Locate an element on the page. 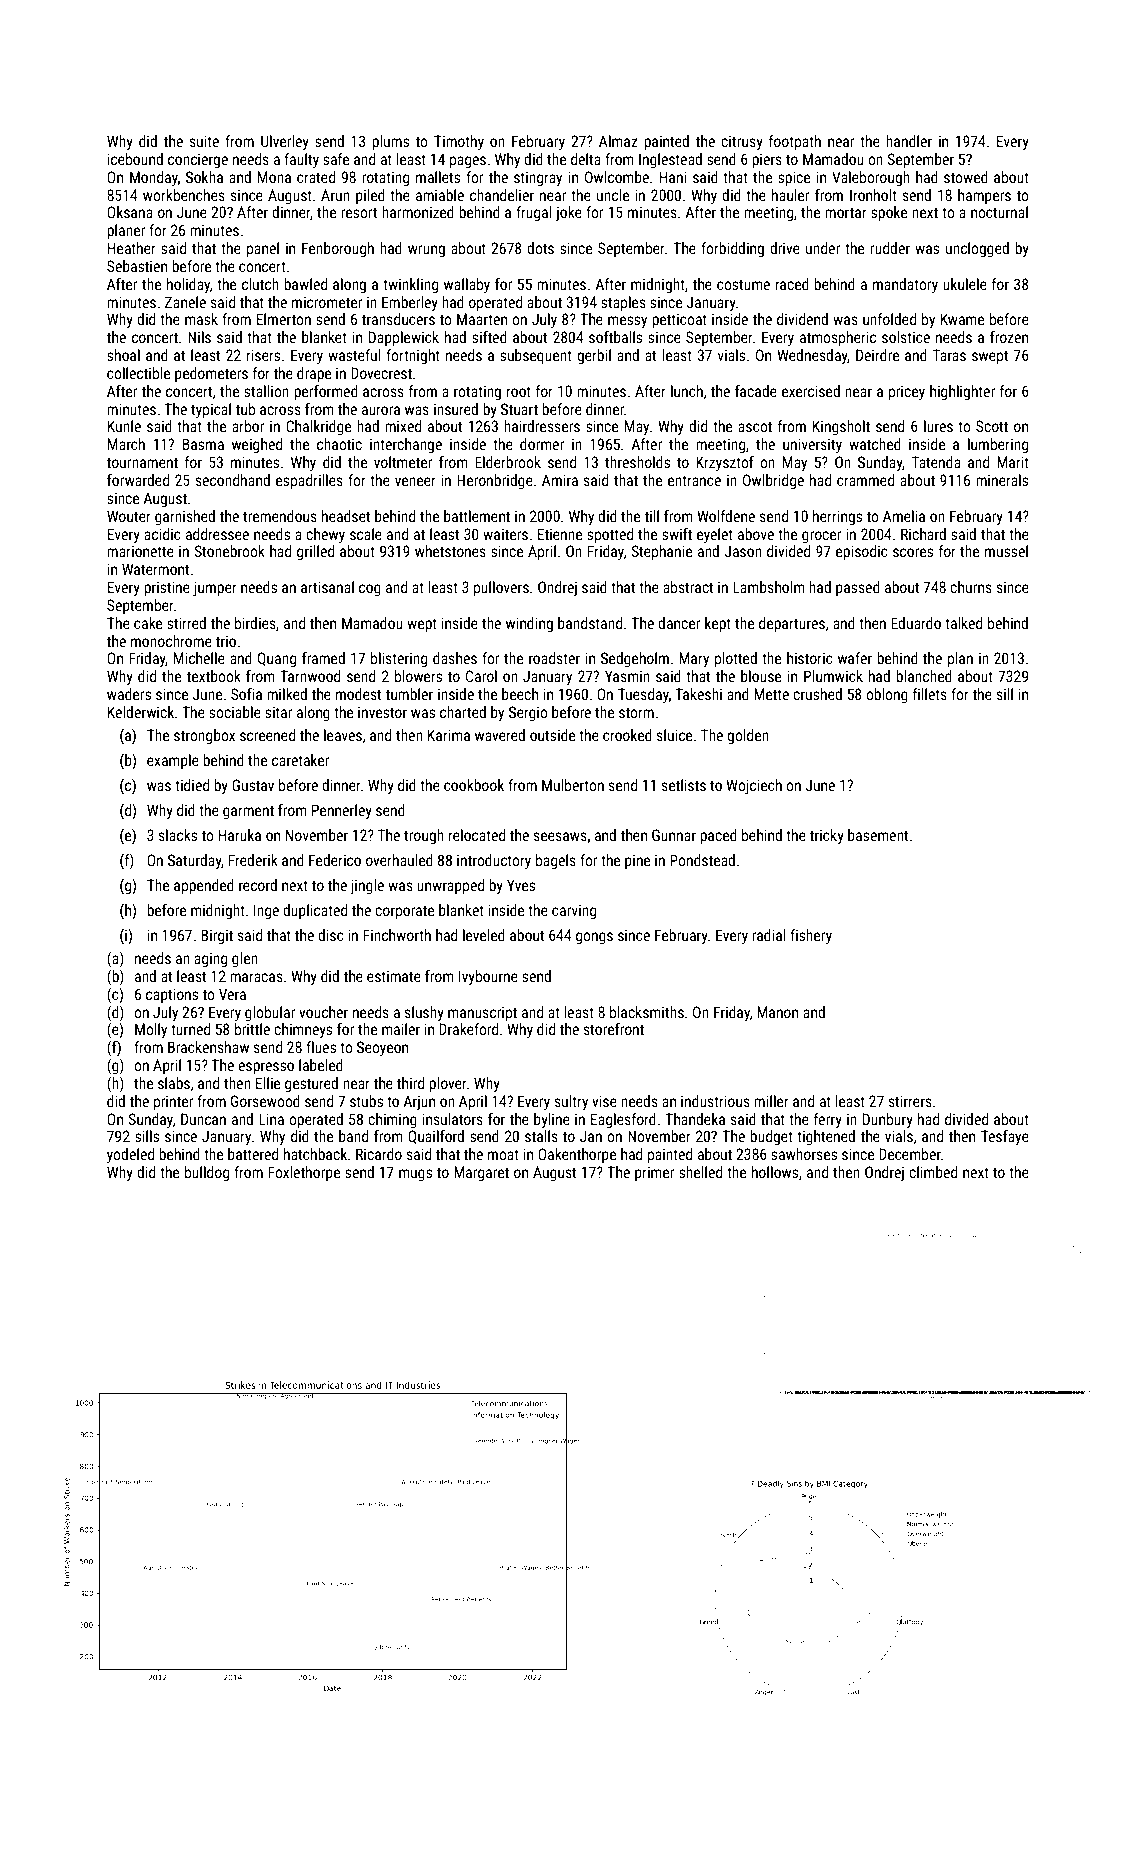  handler is located at coordinates (909, 141).
